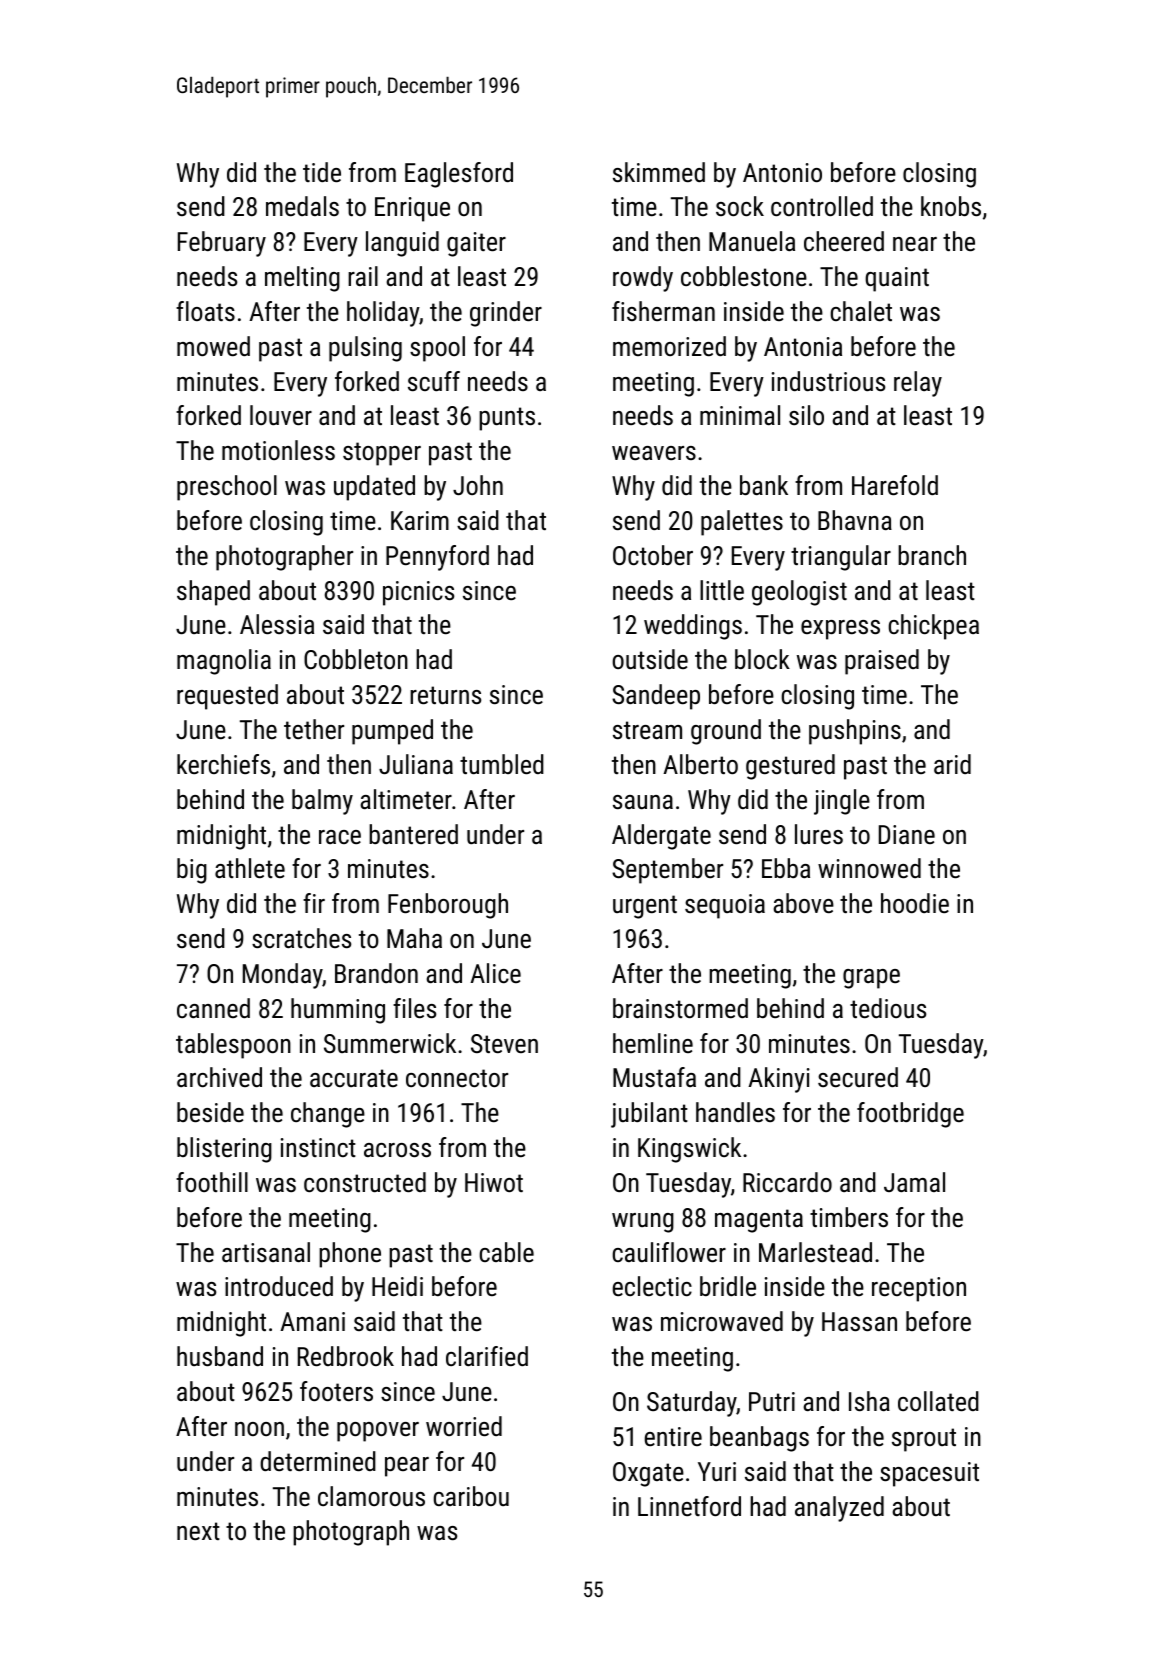 This screenshot has width=1165, height=1654. What do you see at coordinates (667, 871) in the screenshot?
I see `September` at bounding box center [667, 871].
